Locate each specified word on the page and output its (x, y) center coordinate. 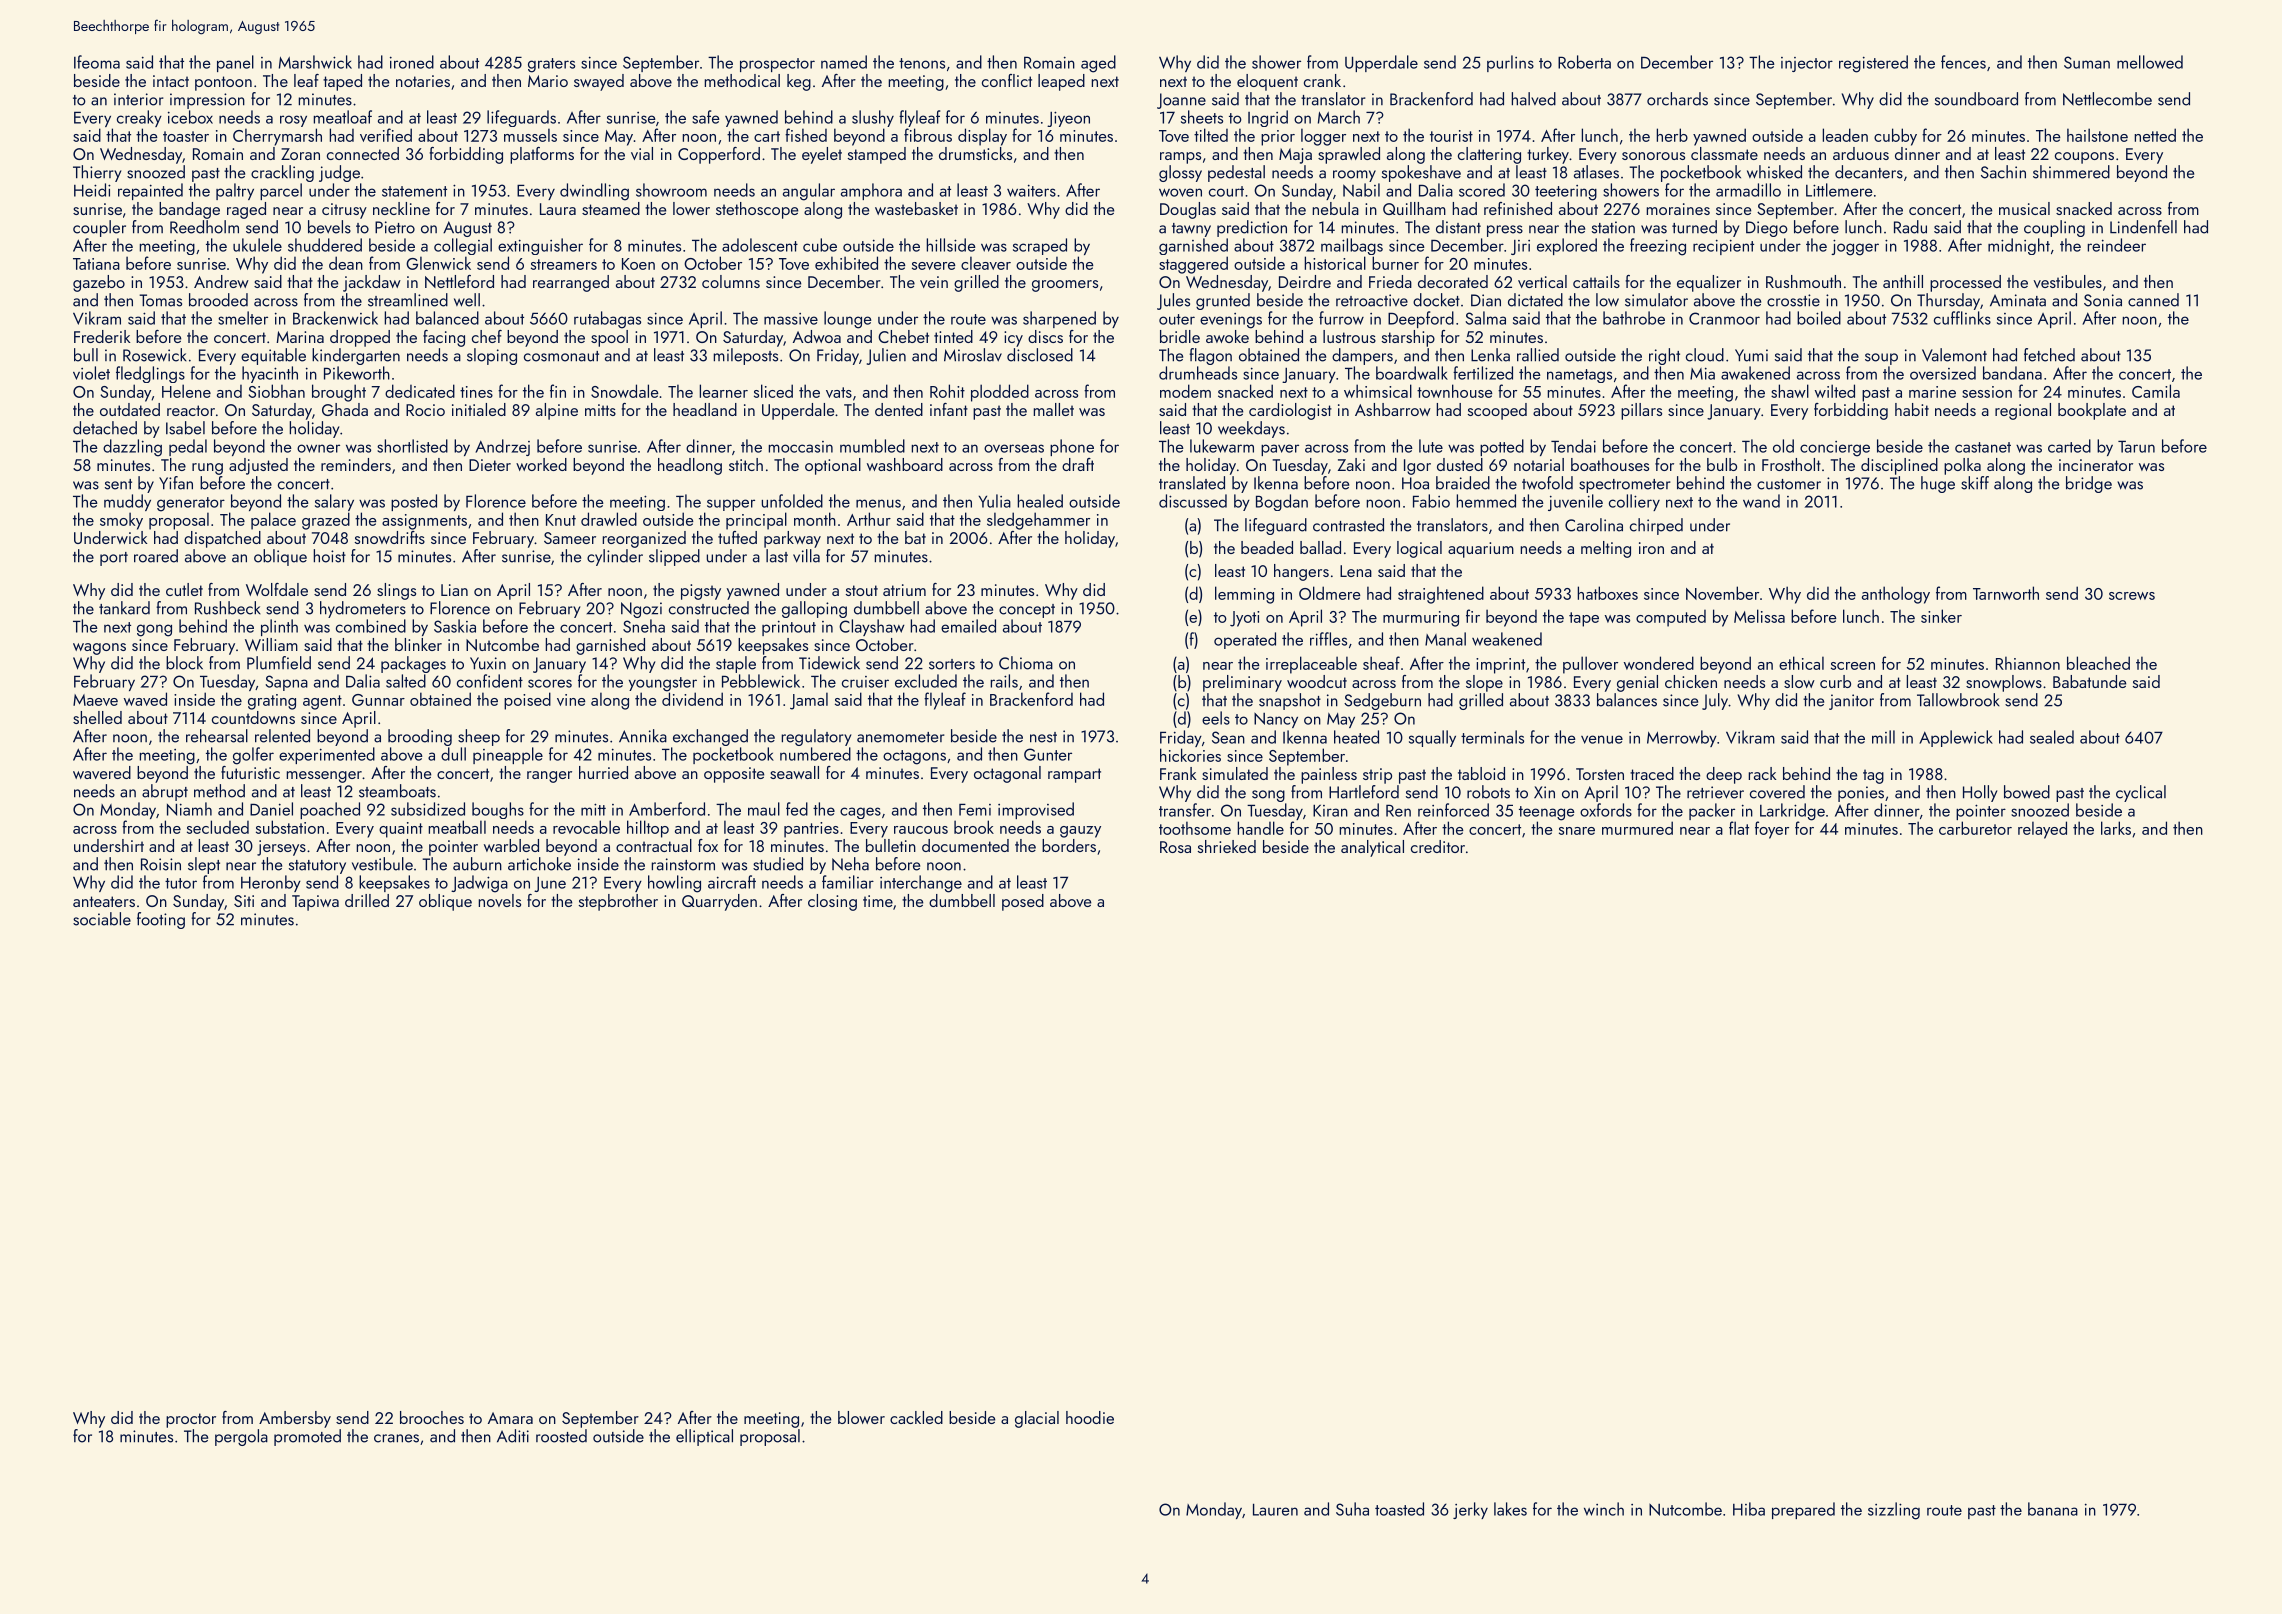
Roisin (161, 864)
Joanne (1181, 101)
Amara (510, 1418)
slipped (674, 557)
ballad (1320, 547)
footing (161, 920)
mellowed (2150, 62)
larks (2116, 828)
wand (1761, 501)
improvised (1036, 810)
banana (2053, 1509)
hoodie (1090, 1417)
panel (235, 63)
